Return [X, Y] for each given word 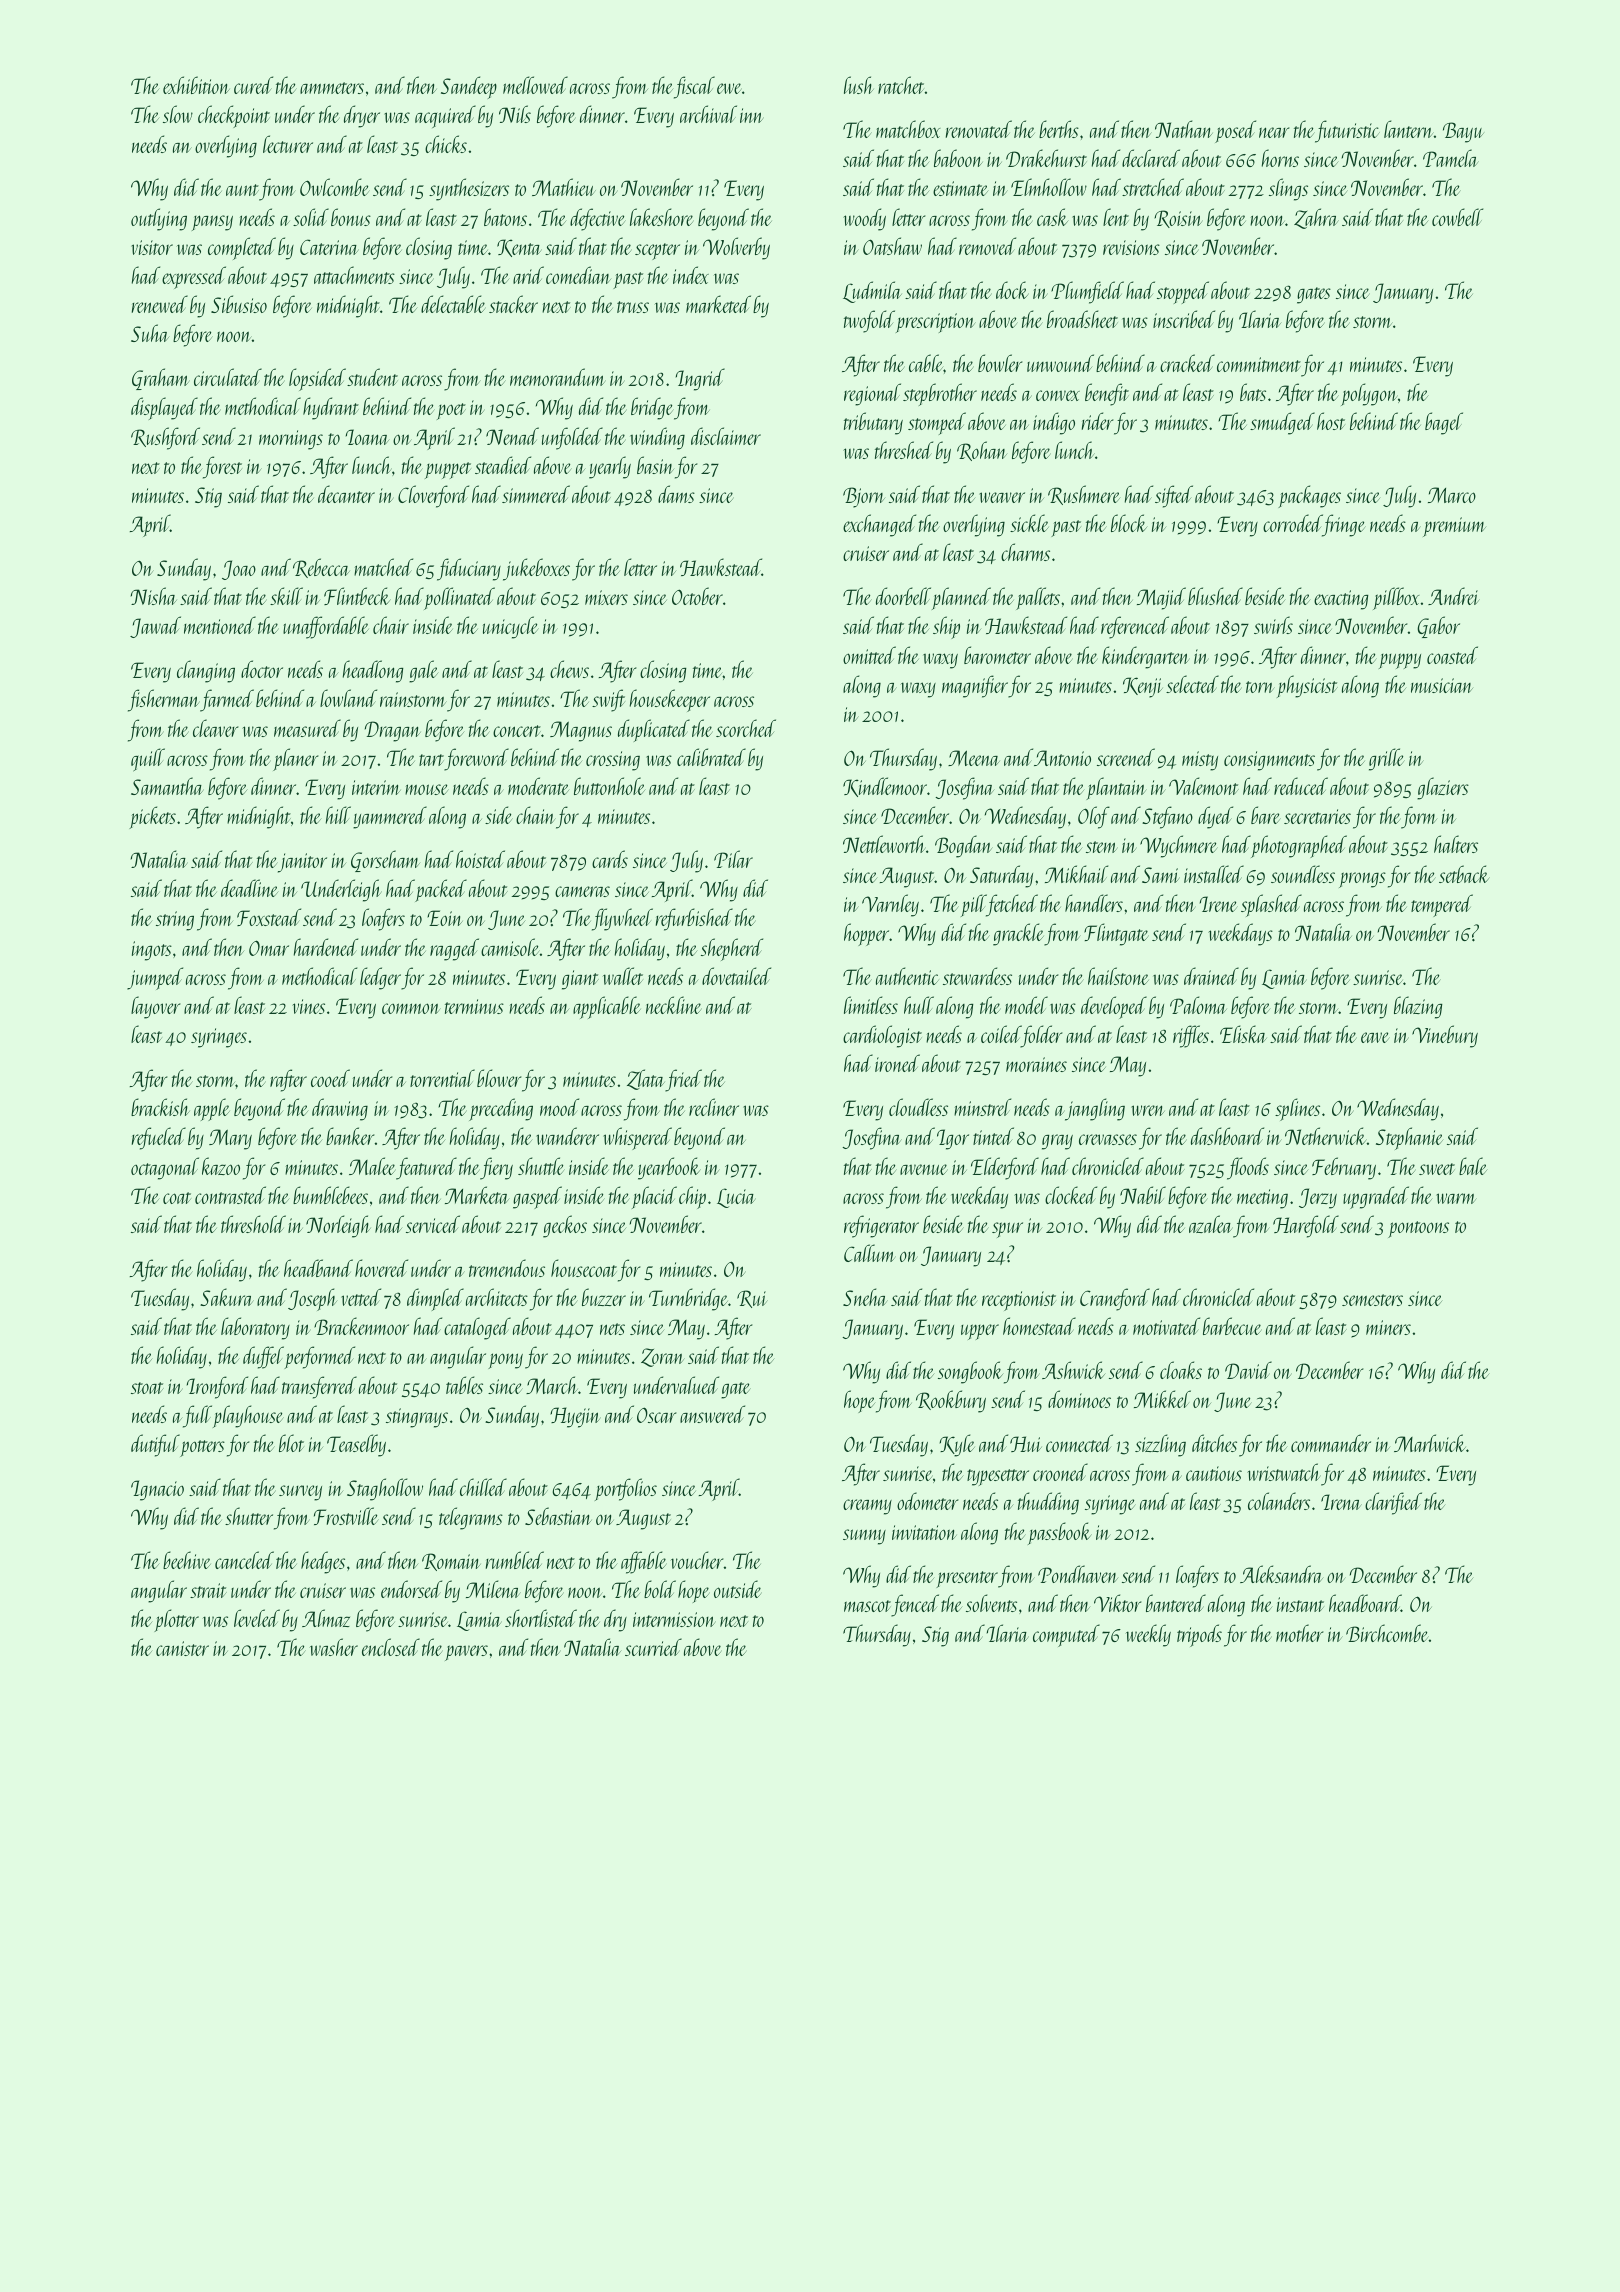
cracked [1187, 363]
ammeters [332, 88]
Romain [451, 1562]
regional [872, 394]
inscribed [1184, 319]
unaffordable [326, 627]
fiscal [694, 87]
